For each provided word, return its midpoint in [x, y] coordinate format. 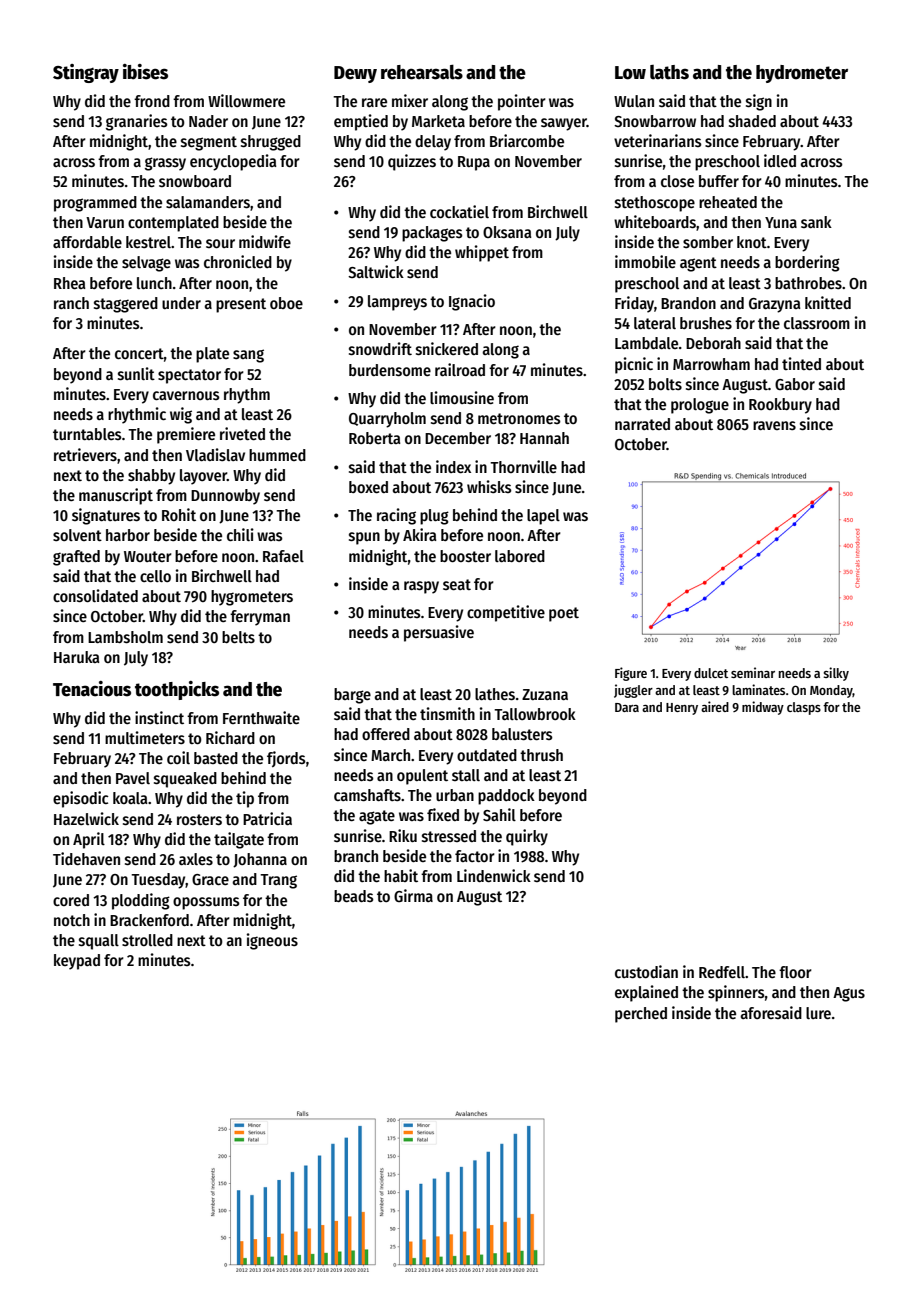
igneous [272, 941]
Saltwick [376, 271]
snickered [447, 349]
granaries [137, 122]
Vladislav [215, 454]
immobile [645, 261]
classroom [817, 323]
